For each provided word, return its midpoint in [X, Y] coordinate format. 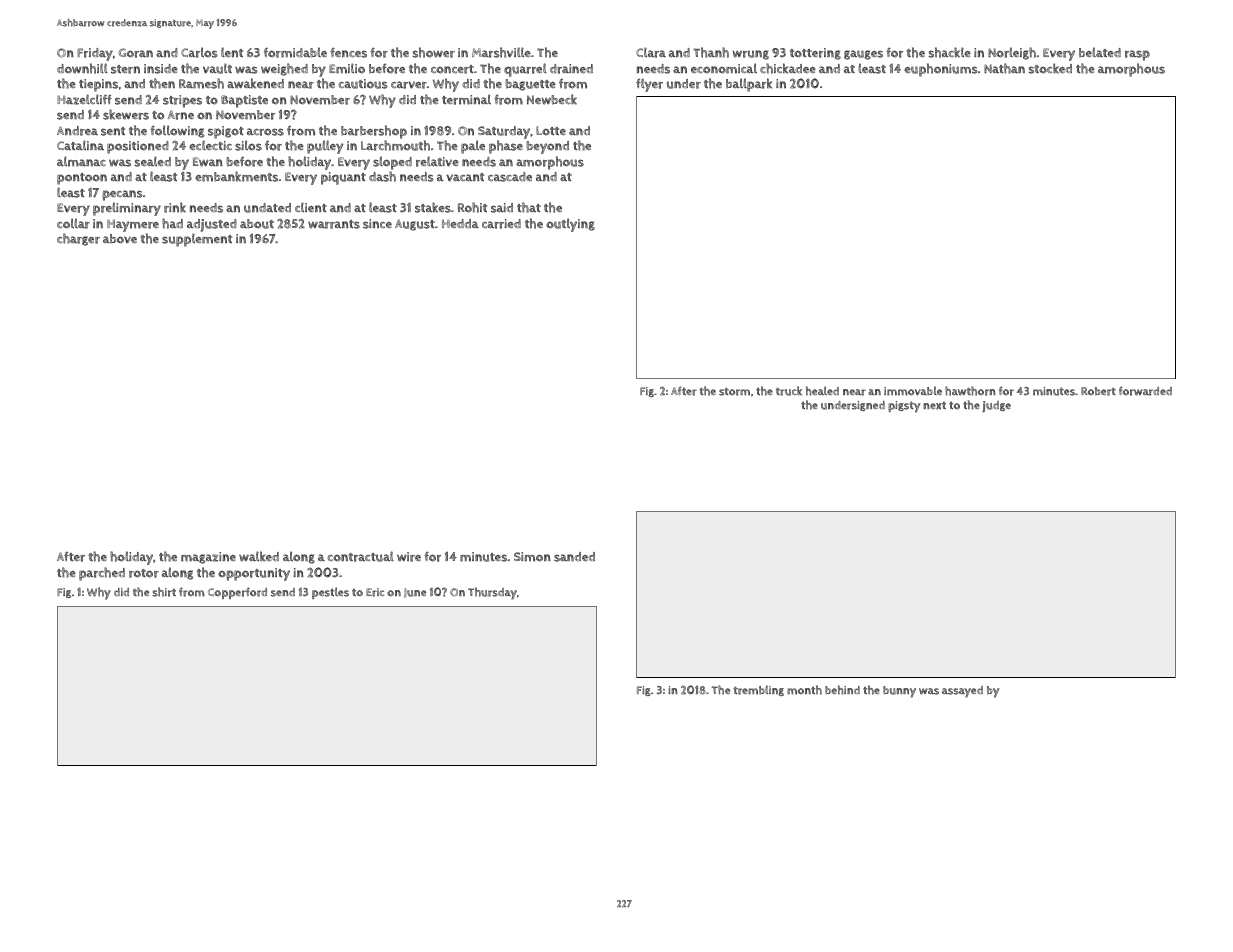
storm [734, 391]
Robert [1098, 391]
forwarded [1145, 391]
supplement [197, 240]
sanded [574, 557]
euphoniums [941, 70]
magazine [208, 558]
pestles [330, 593]
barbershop [374, 132]
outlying [570, 225]
